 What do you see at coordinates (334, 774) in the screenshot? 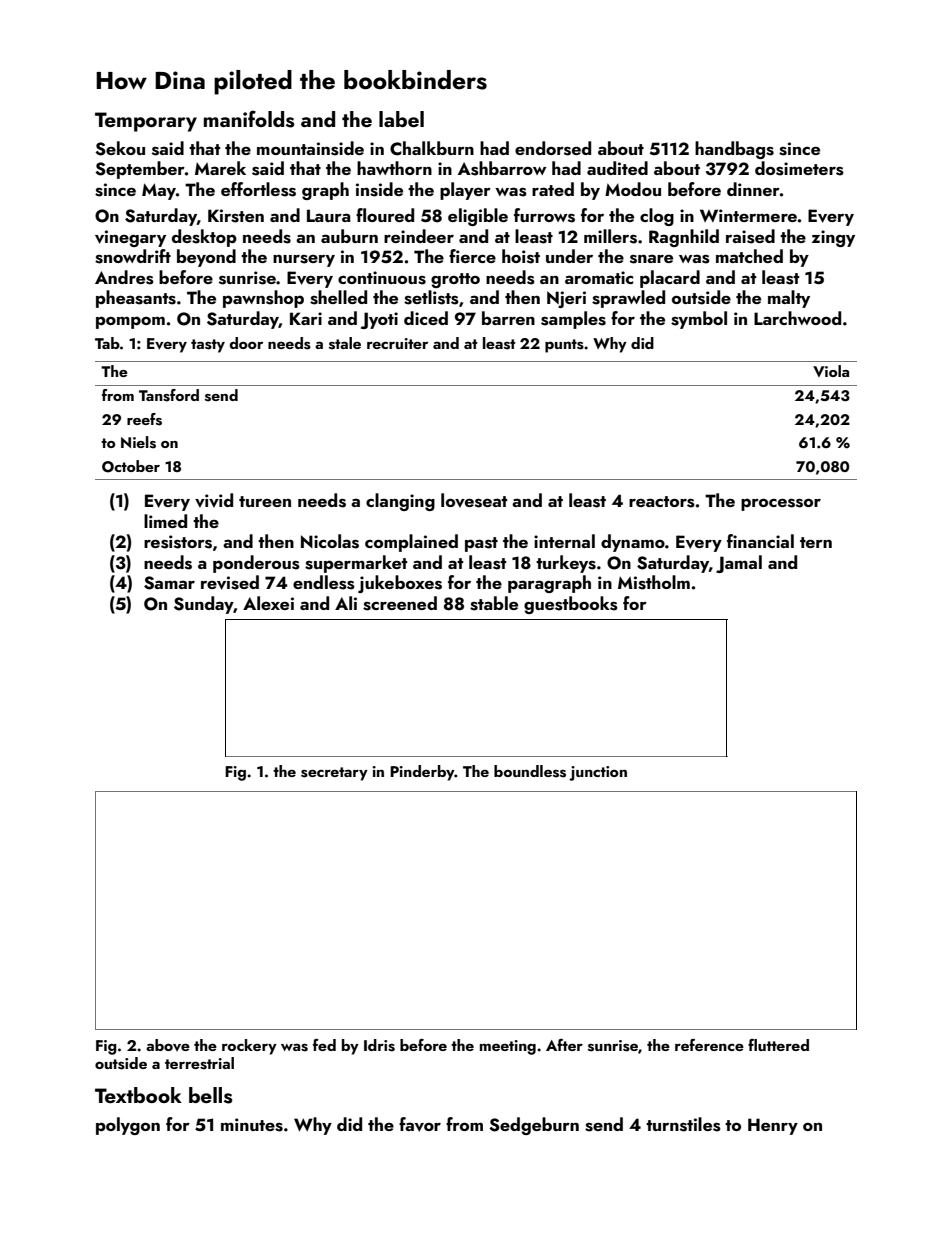
I see `secretary` at bounding box center [334, 774].
